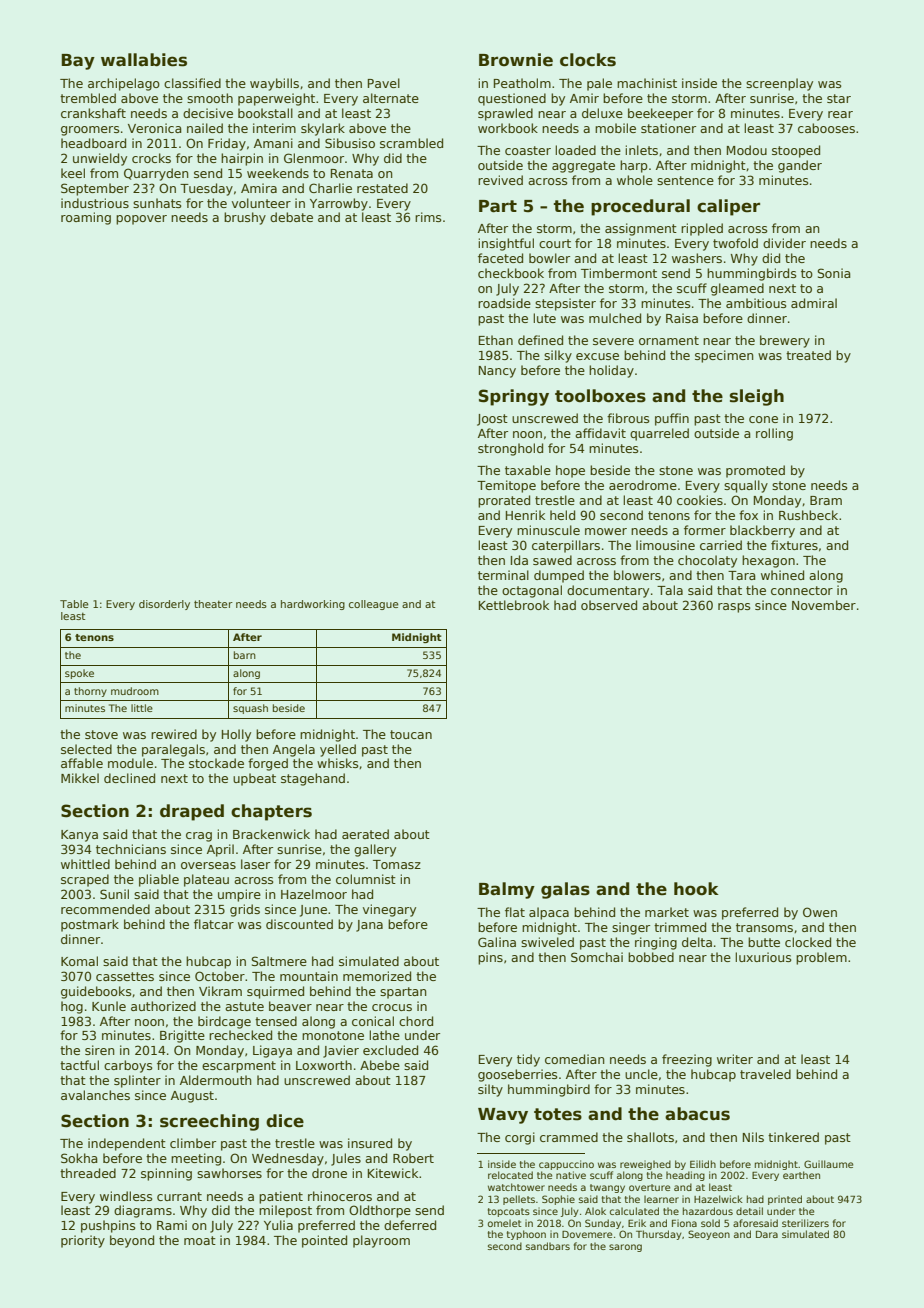  I want to click on Brackenwick, so click(271, 834).
